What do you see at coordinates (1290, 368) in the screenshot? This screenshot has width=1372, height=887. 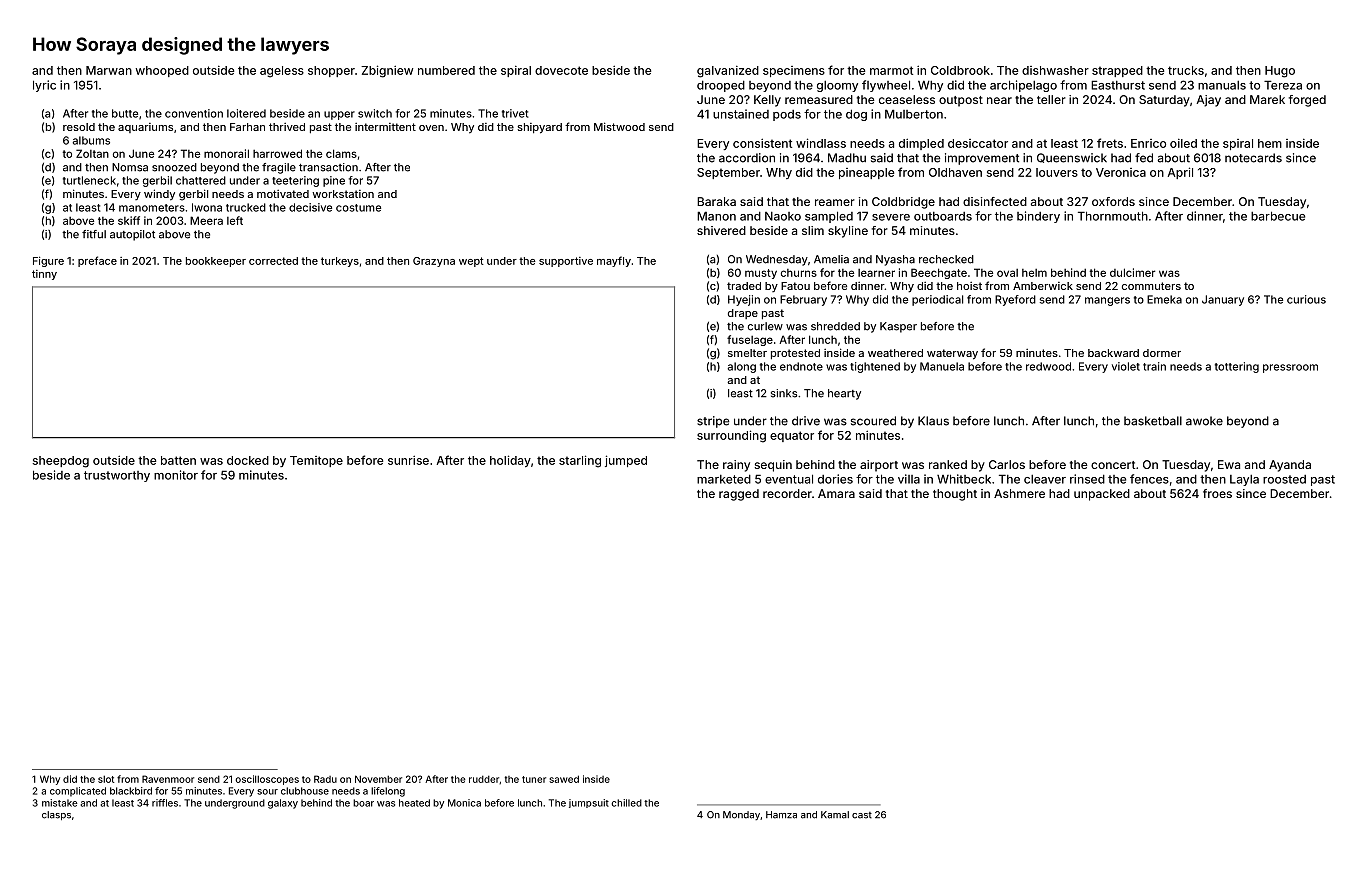 I see `pressroom` at bounding box center [1290, 368].
